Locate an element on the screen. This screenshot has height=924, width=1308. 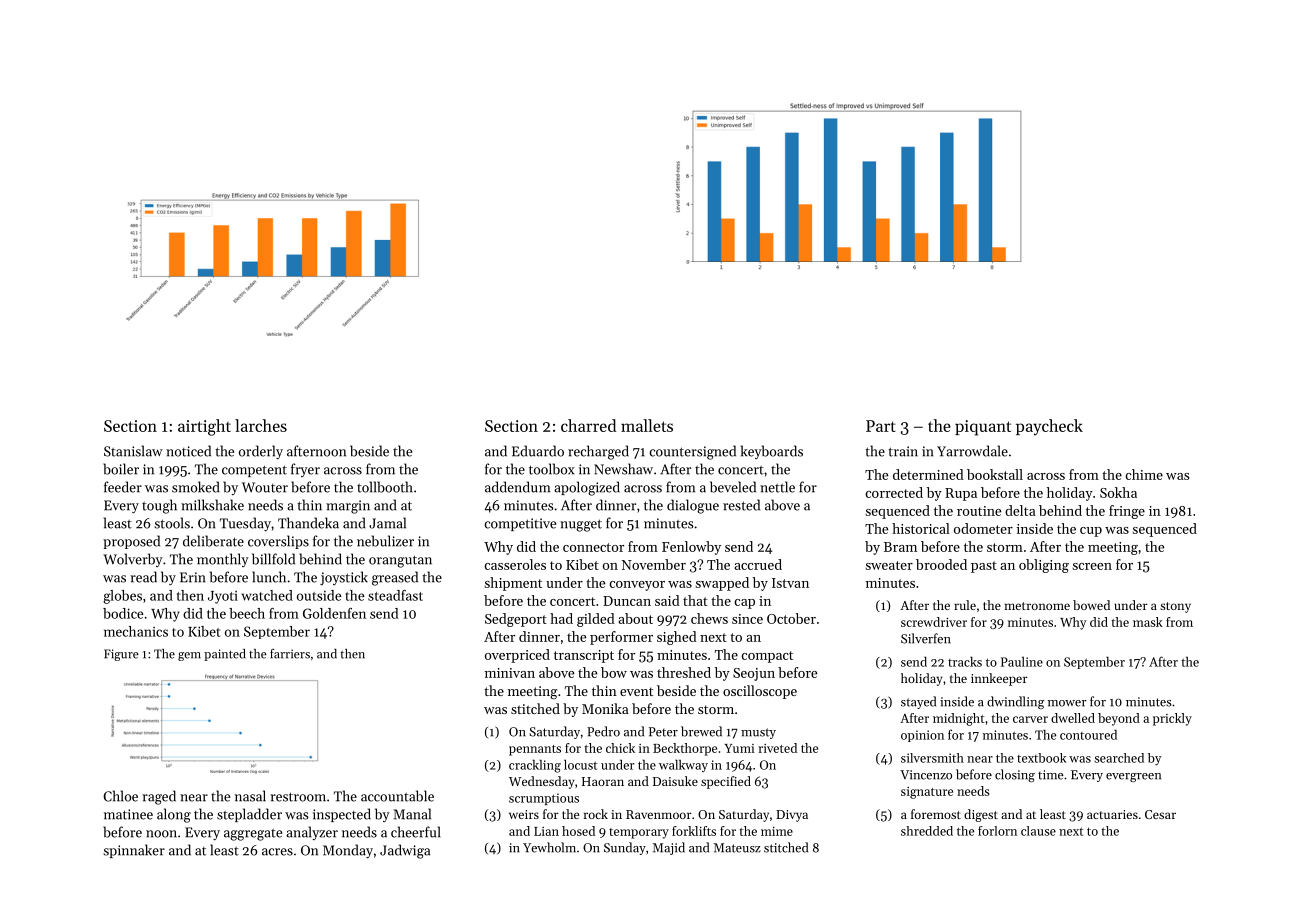
paycheck is located at coordinates (1049, 427).
